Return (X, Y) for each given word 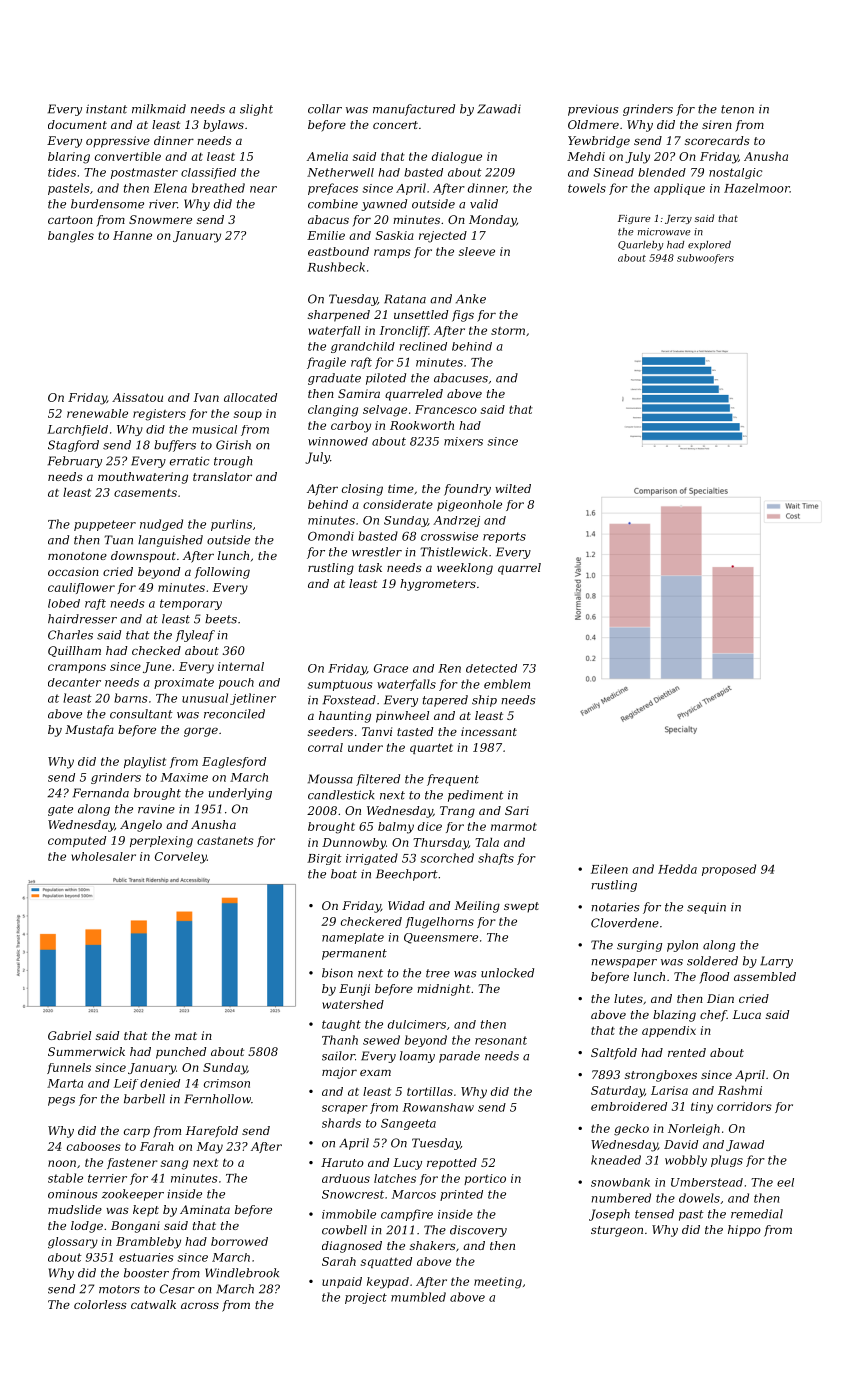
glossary (73, 1243)
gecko (631, 1130)
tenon (737, 109)
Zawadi (499, 109)
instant (106, 109)
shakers (433, 1245)
